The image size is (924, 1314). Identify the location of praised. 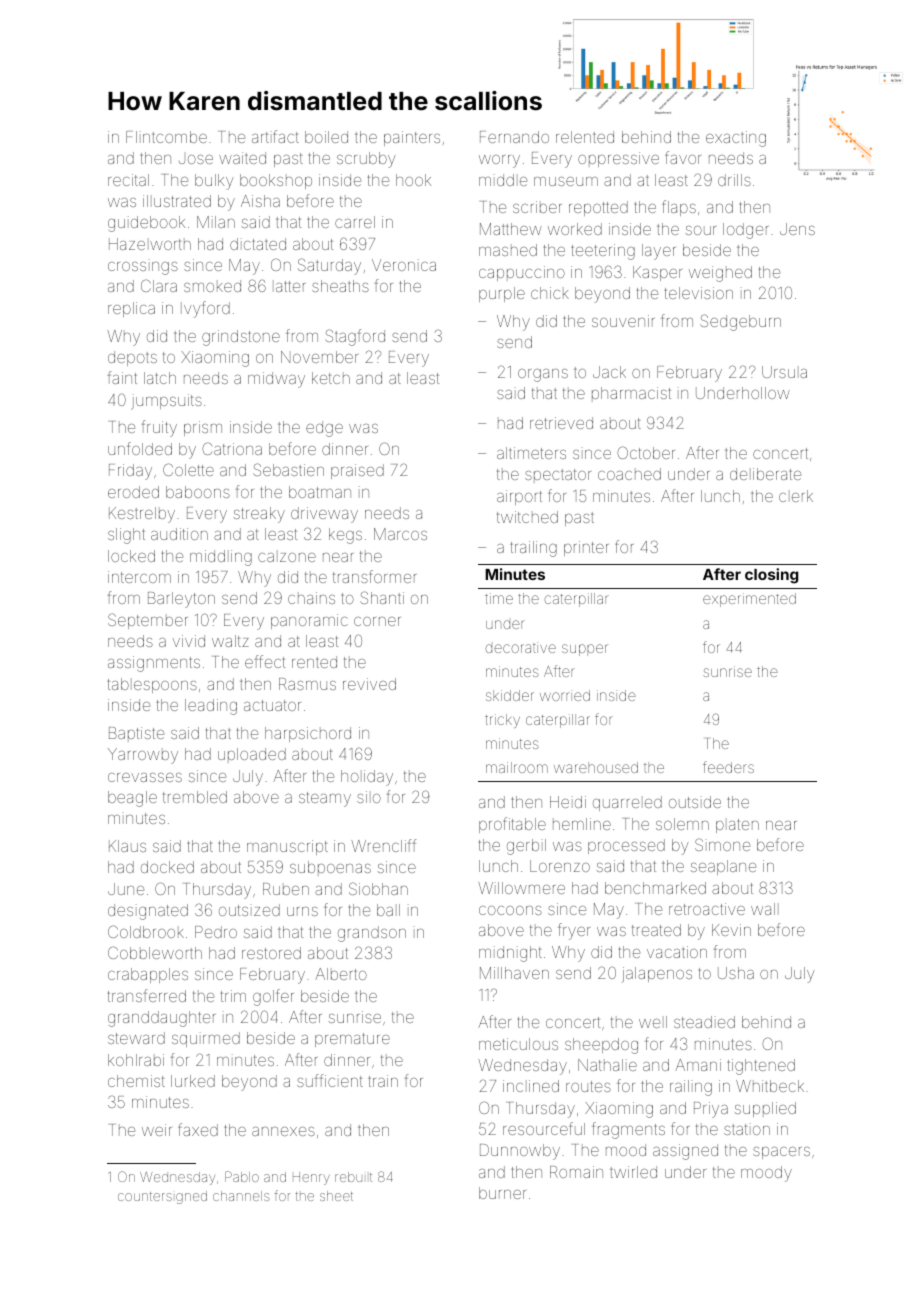
(357, 471).
